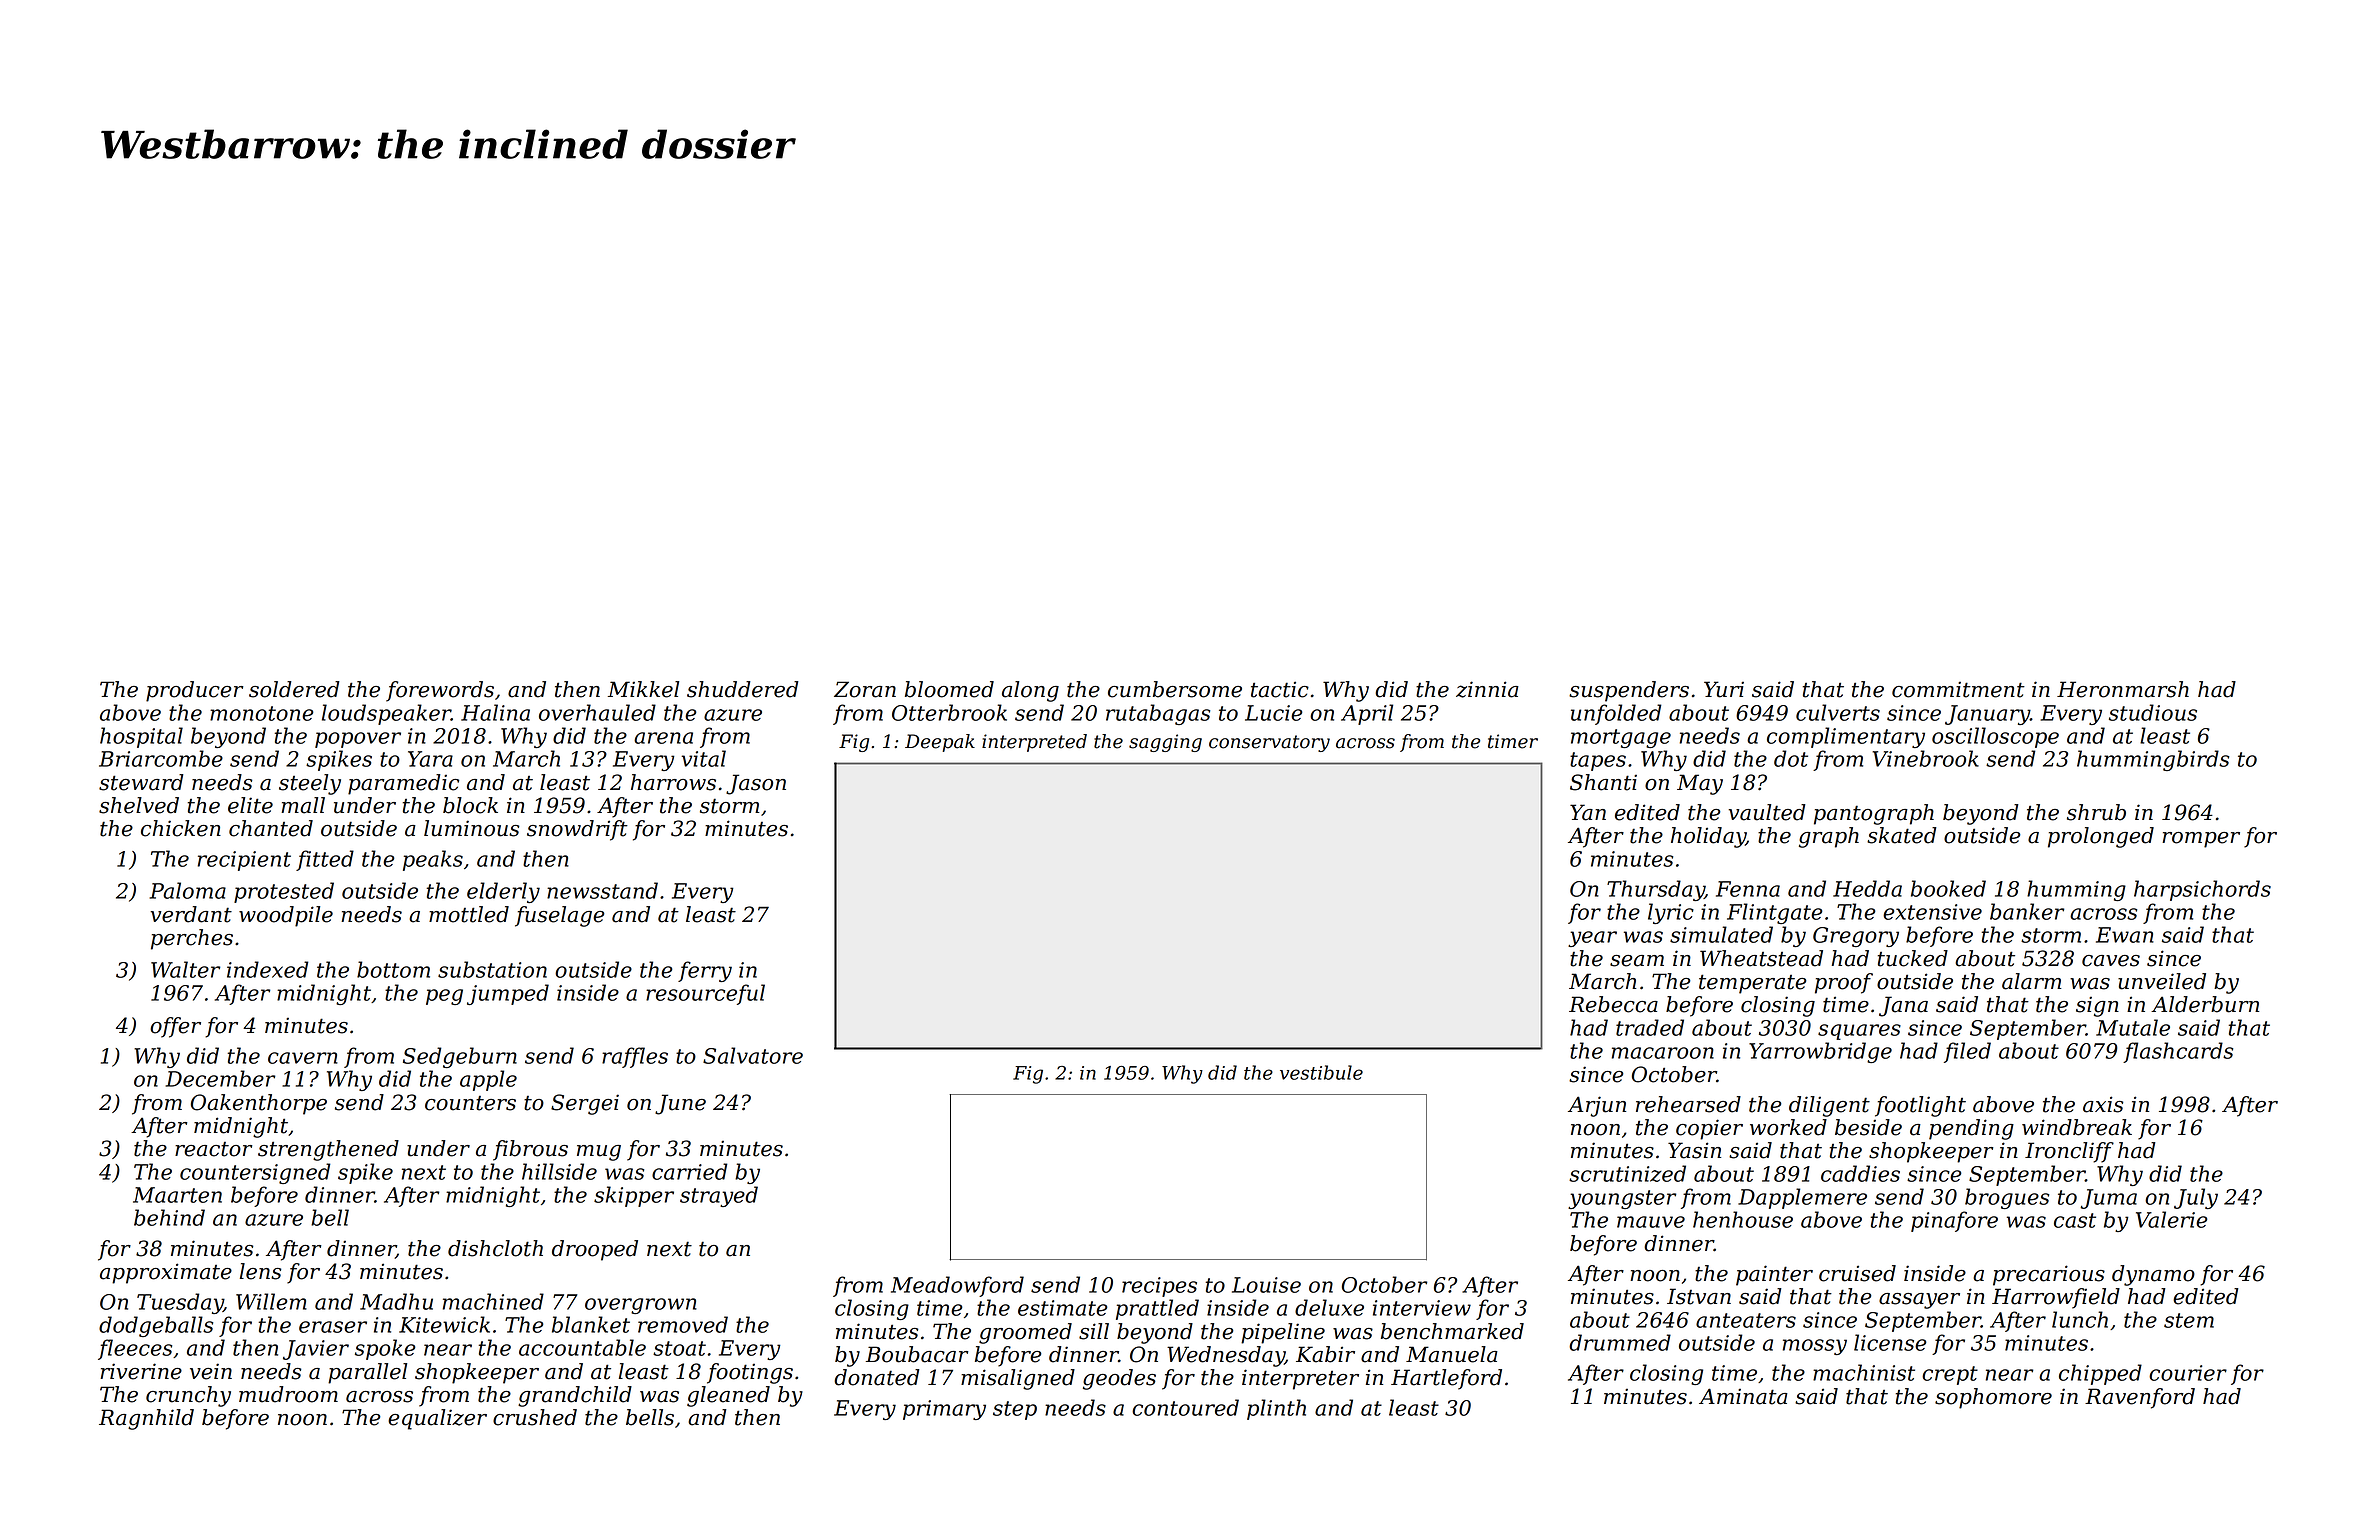  What do you see at coordinates (575, 1396) in the screenshot?
I see `grandchild` at bounding box center [575, 1396].
